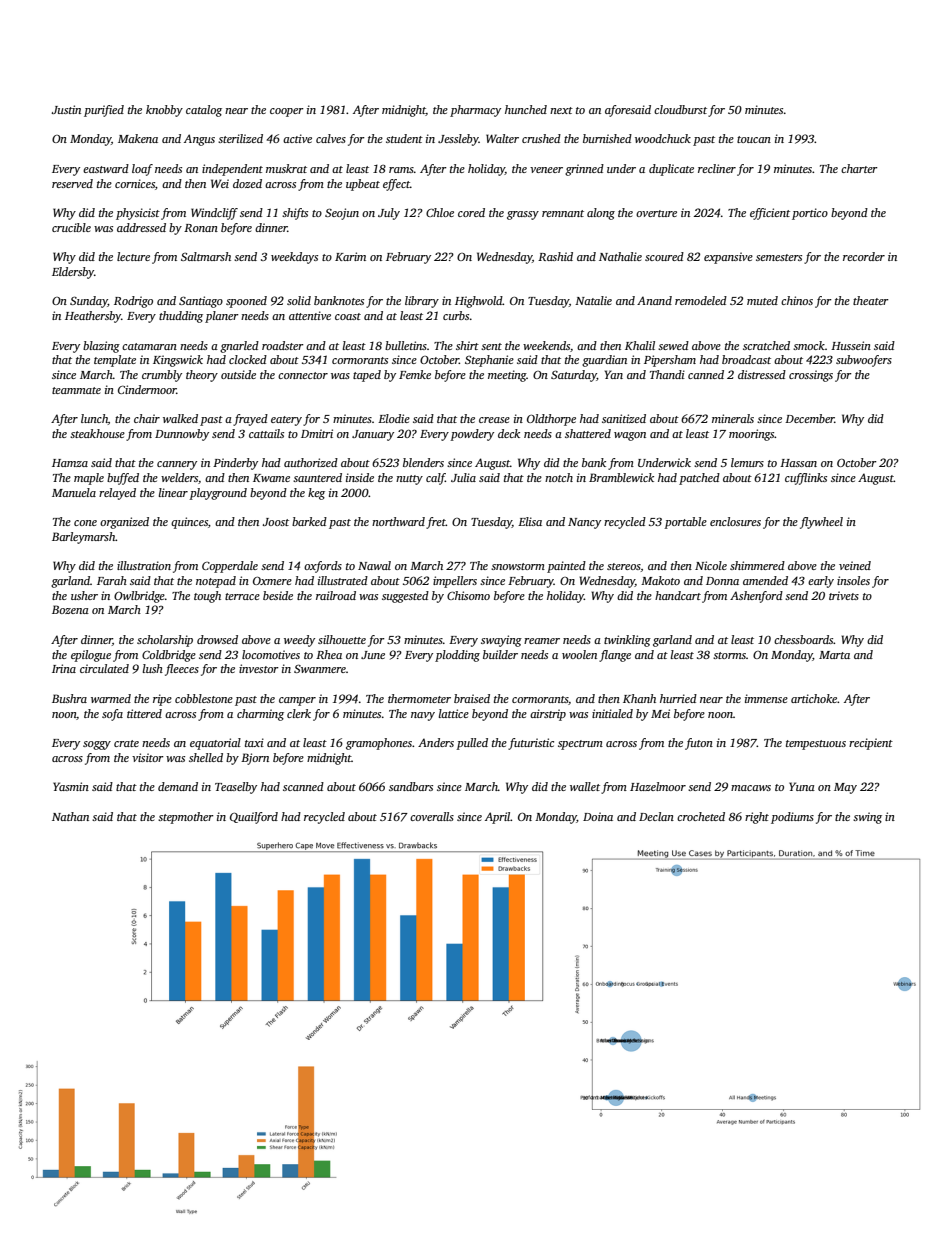 The width and height of the document is (952, 1233). Describe the element at coordinates (754, 139) in the document. I see `toucan` at that location.
